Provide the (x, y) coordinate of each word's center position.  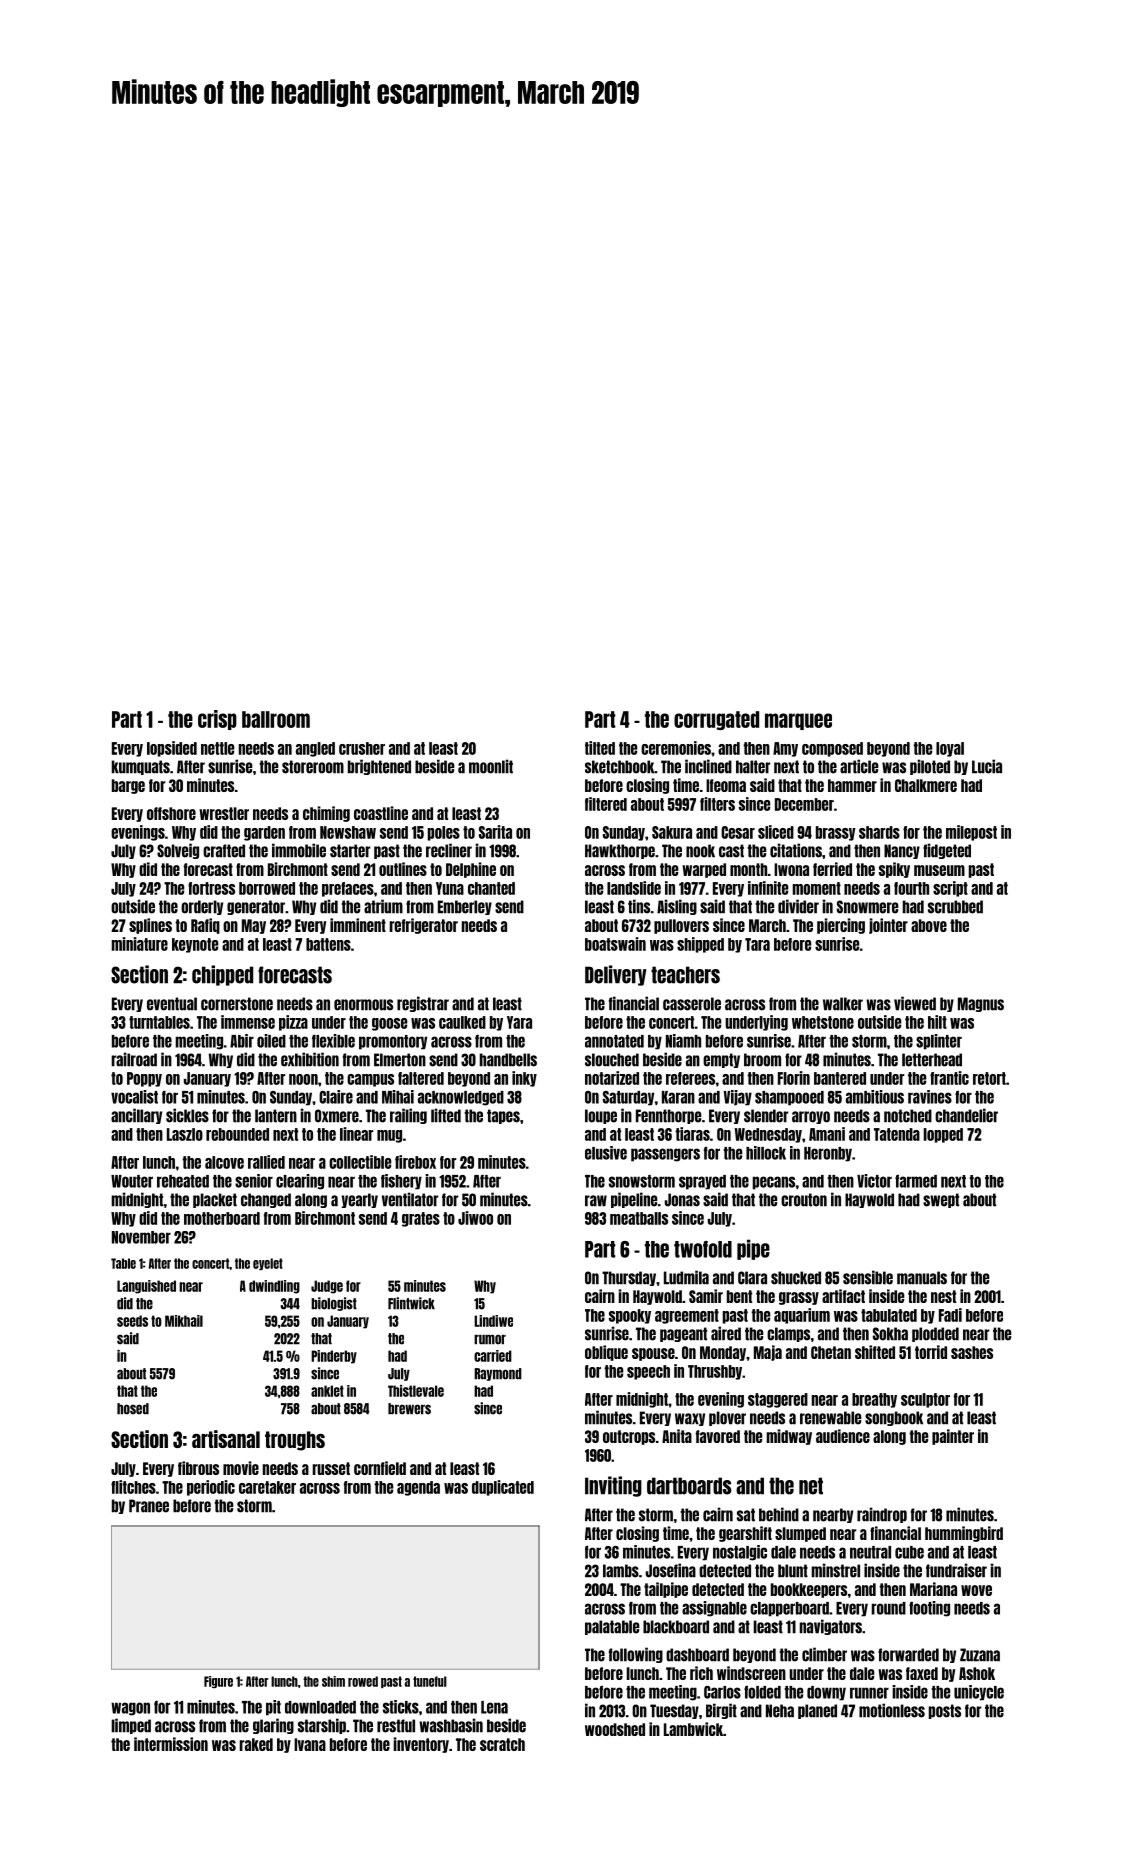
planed (817, 1711)
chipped (222, 975)
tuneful (430, 1681)
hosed (133, 1409)
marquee (798, 721)
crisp (217, 720)
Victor (874, 1181)
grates (421, 1219)
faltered (421, 1078)
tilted (600, 748)
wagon (130, 1709)
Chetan (831, 1352)
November (141, 1237)
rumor (490, 1339)
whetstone (823, 1022)
